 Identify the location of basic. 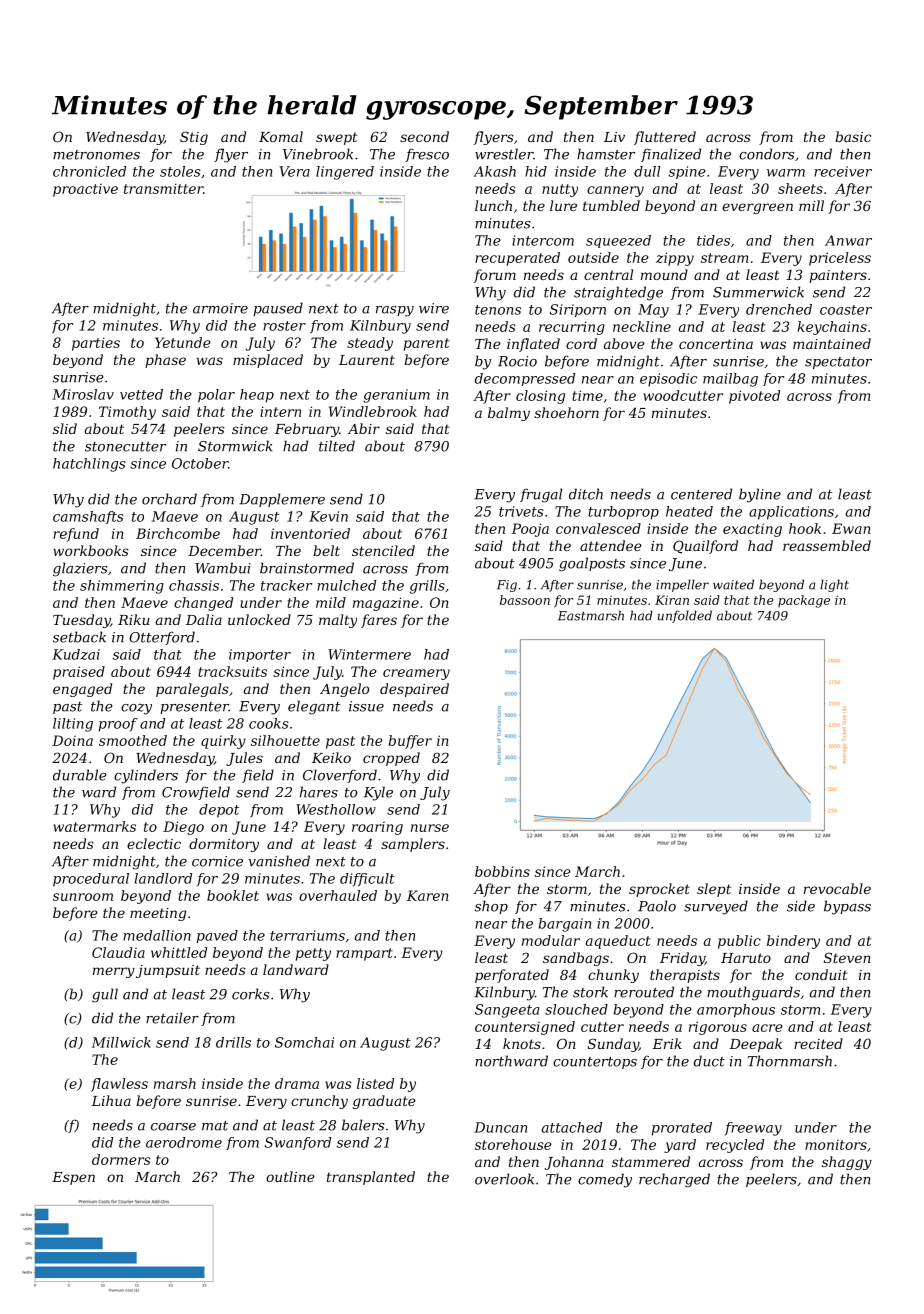
(853, 136).
